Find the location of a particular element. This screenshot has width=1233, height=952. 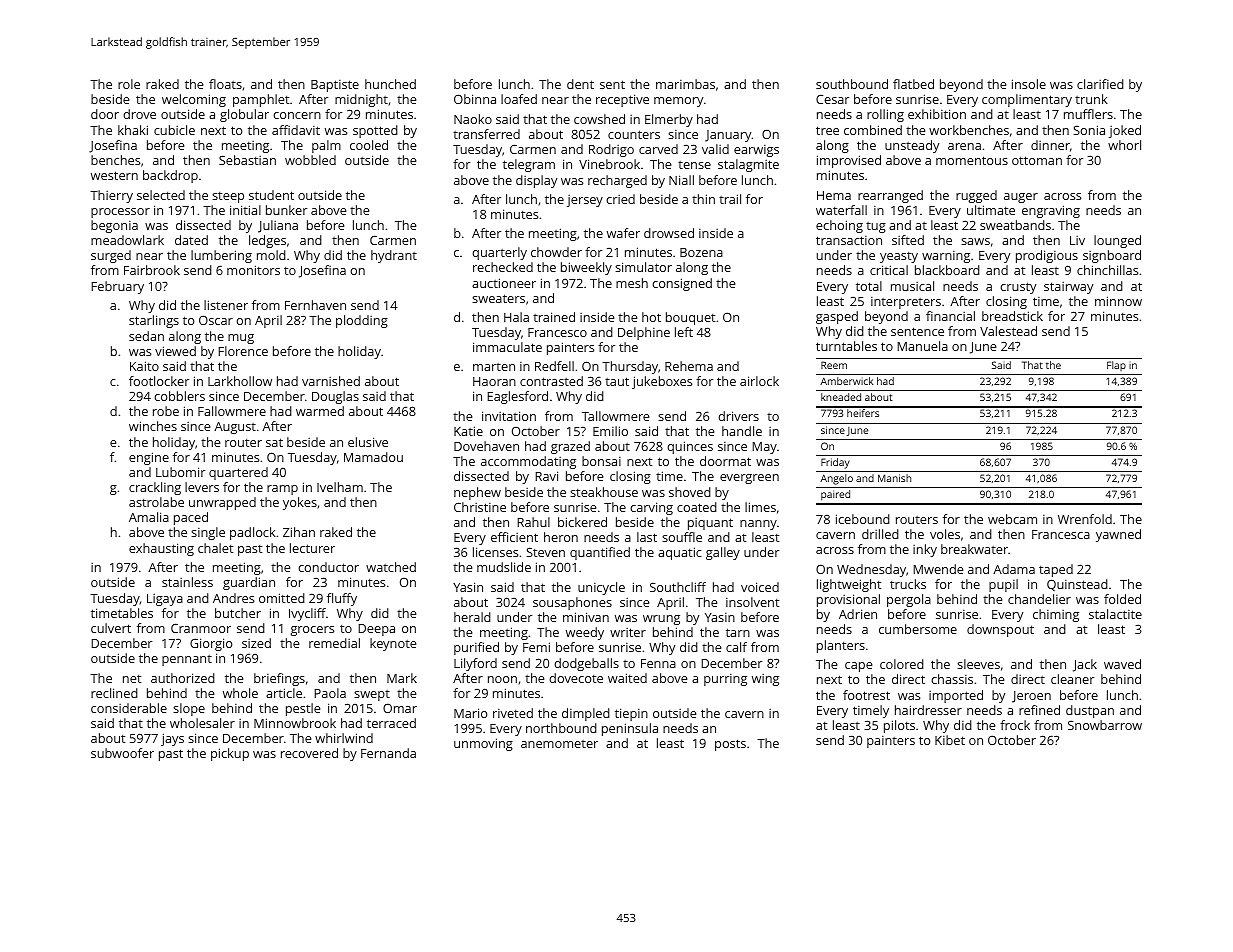

carving is located at coordinates (651, 508).
